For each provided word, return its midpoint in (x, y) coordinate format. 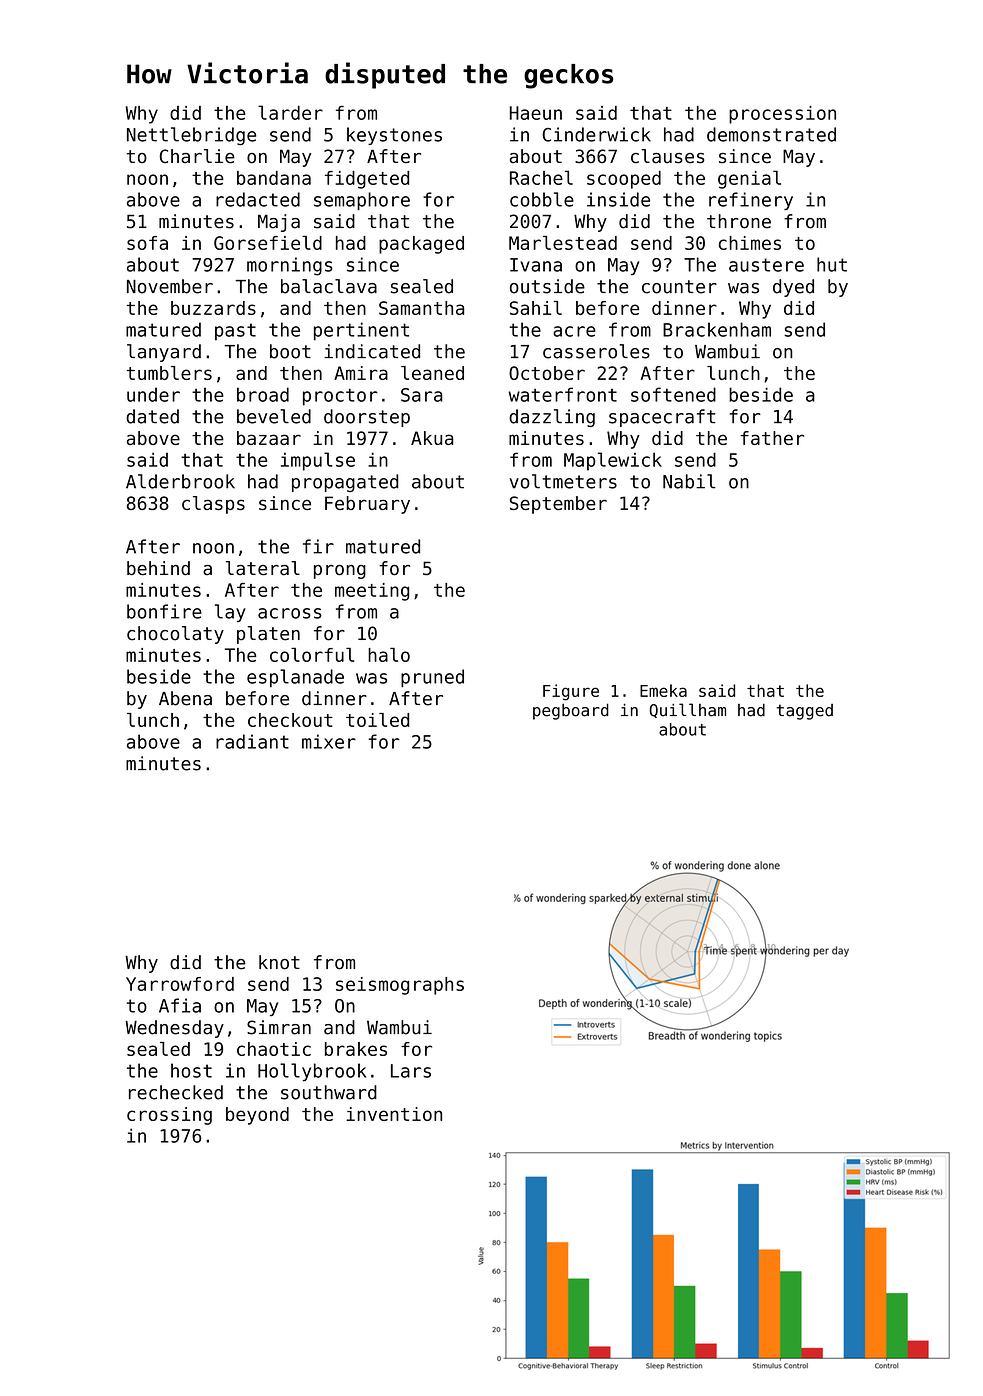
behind (158, 568)
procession (782, 115)
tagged (805, 712)
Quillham (688, 710)
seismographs (400, 986)
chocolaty (175, 635)
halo (389, 655)
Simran (279, 1027)
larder (290, 112)
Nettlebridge (191, 136)
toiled (377, 720)
